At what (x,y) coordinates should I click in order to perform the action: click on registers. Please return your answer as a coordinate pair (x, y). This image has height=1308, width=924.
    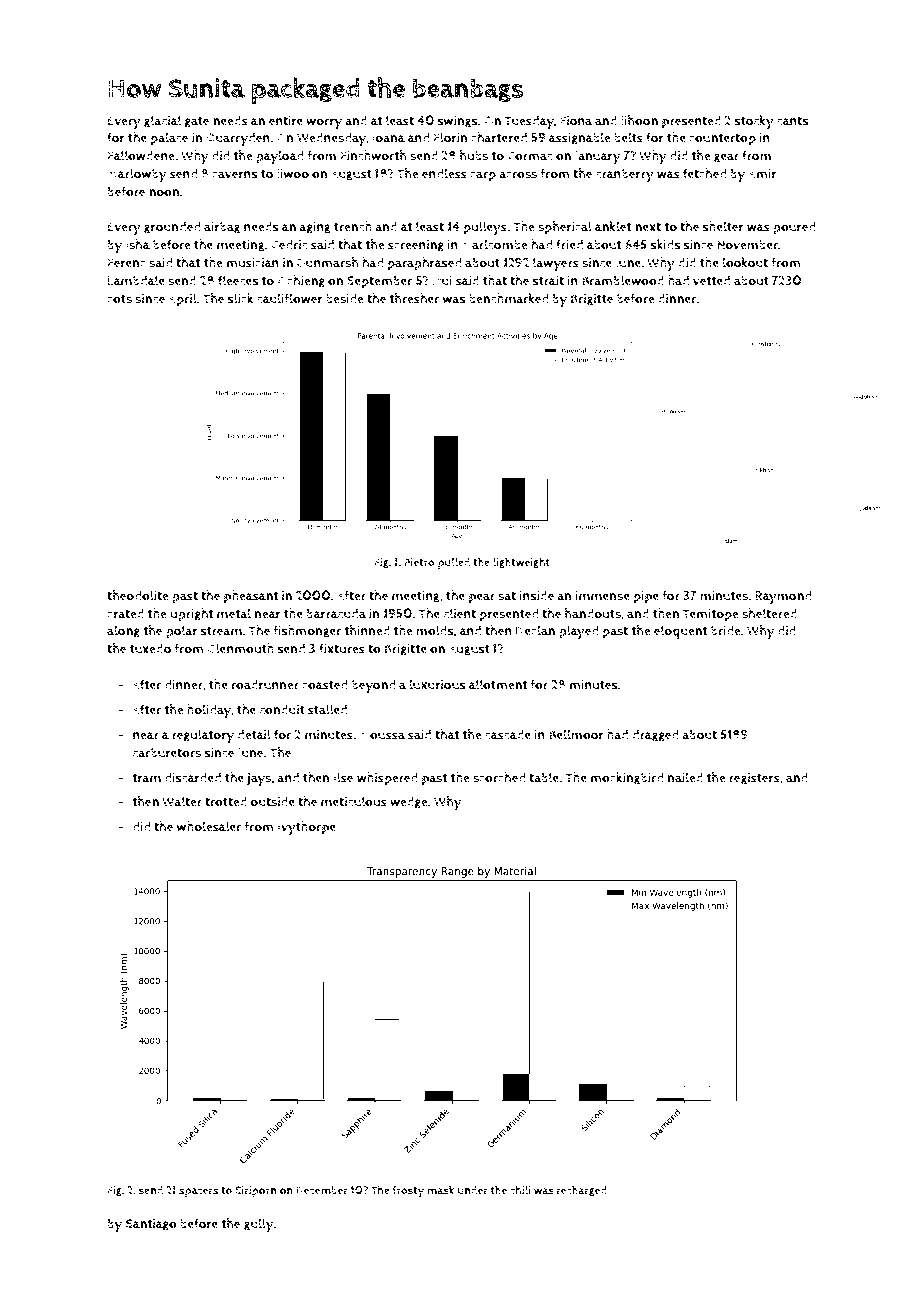
    Looking at the image, I should click on (754, 779).
